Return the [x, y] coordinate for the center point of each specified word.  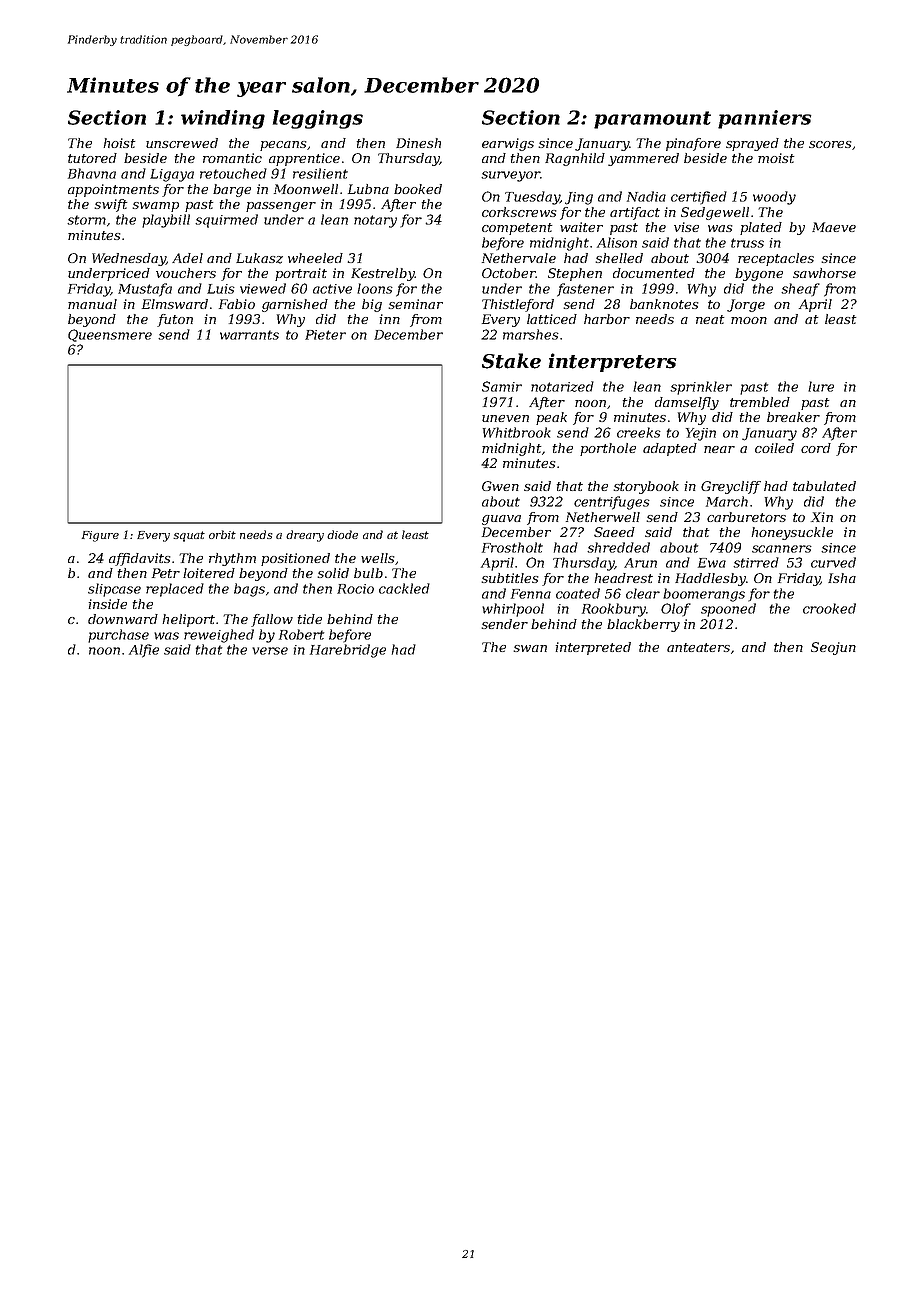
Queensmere [110, 335]
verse [270, 651]
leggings [318, 119]
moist [776, 158]
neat [710, 319]
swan [530, 648]
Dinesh [418, 143]
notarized [562, 386]
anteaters [698, 647]
